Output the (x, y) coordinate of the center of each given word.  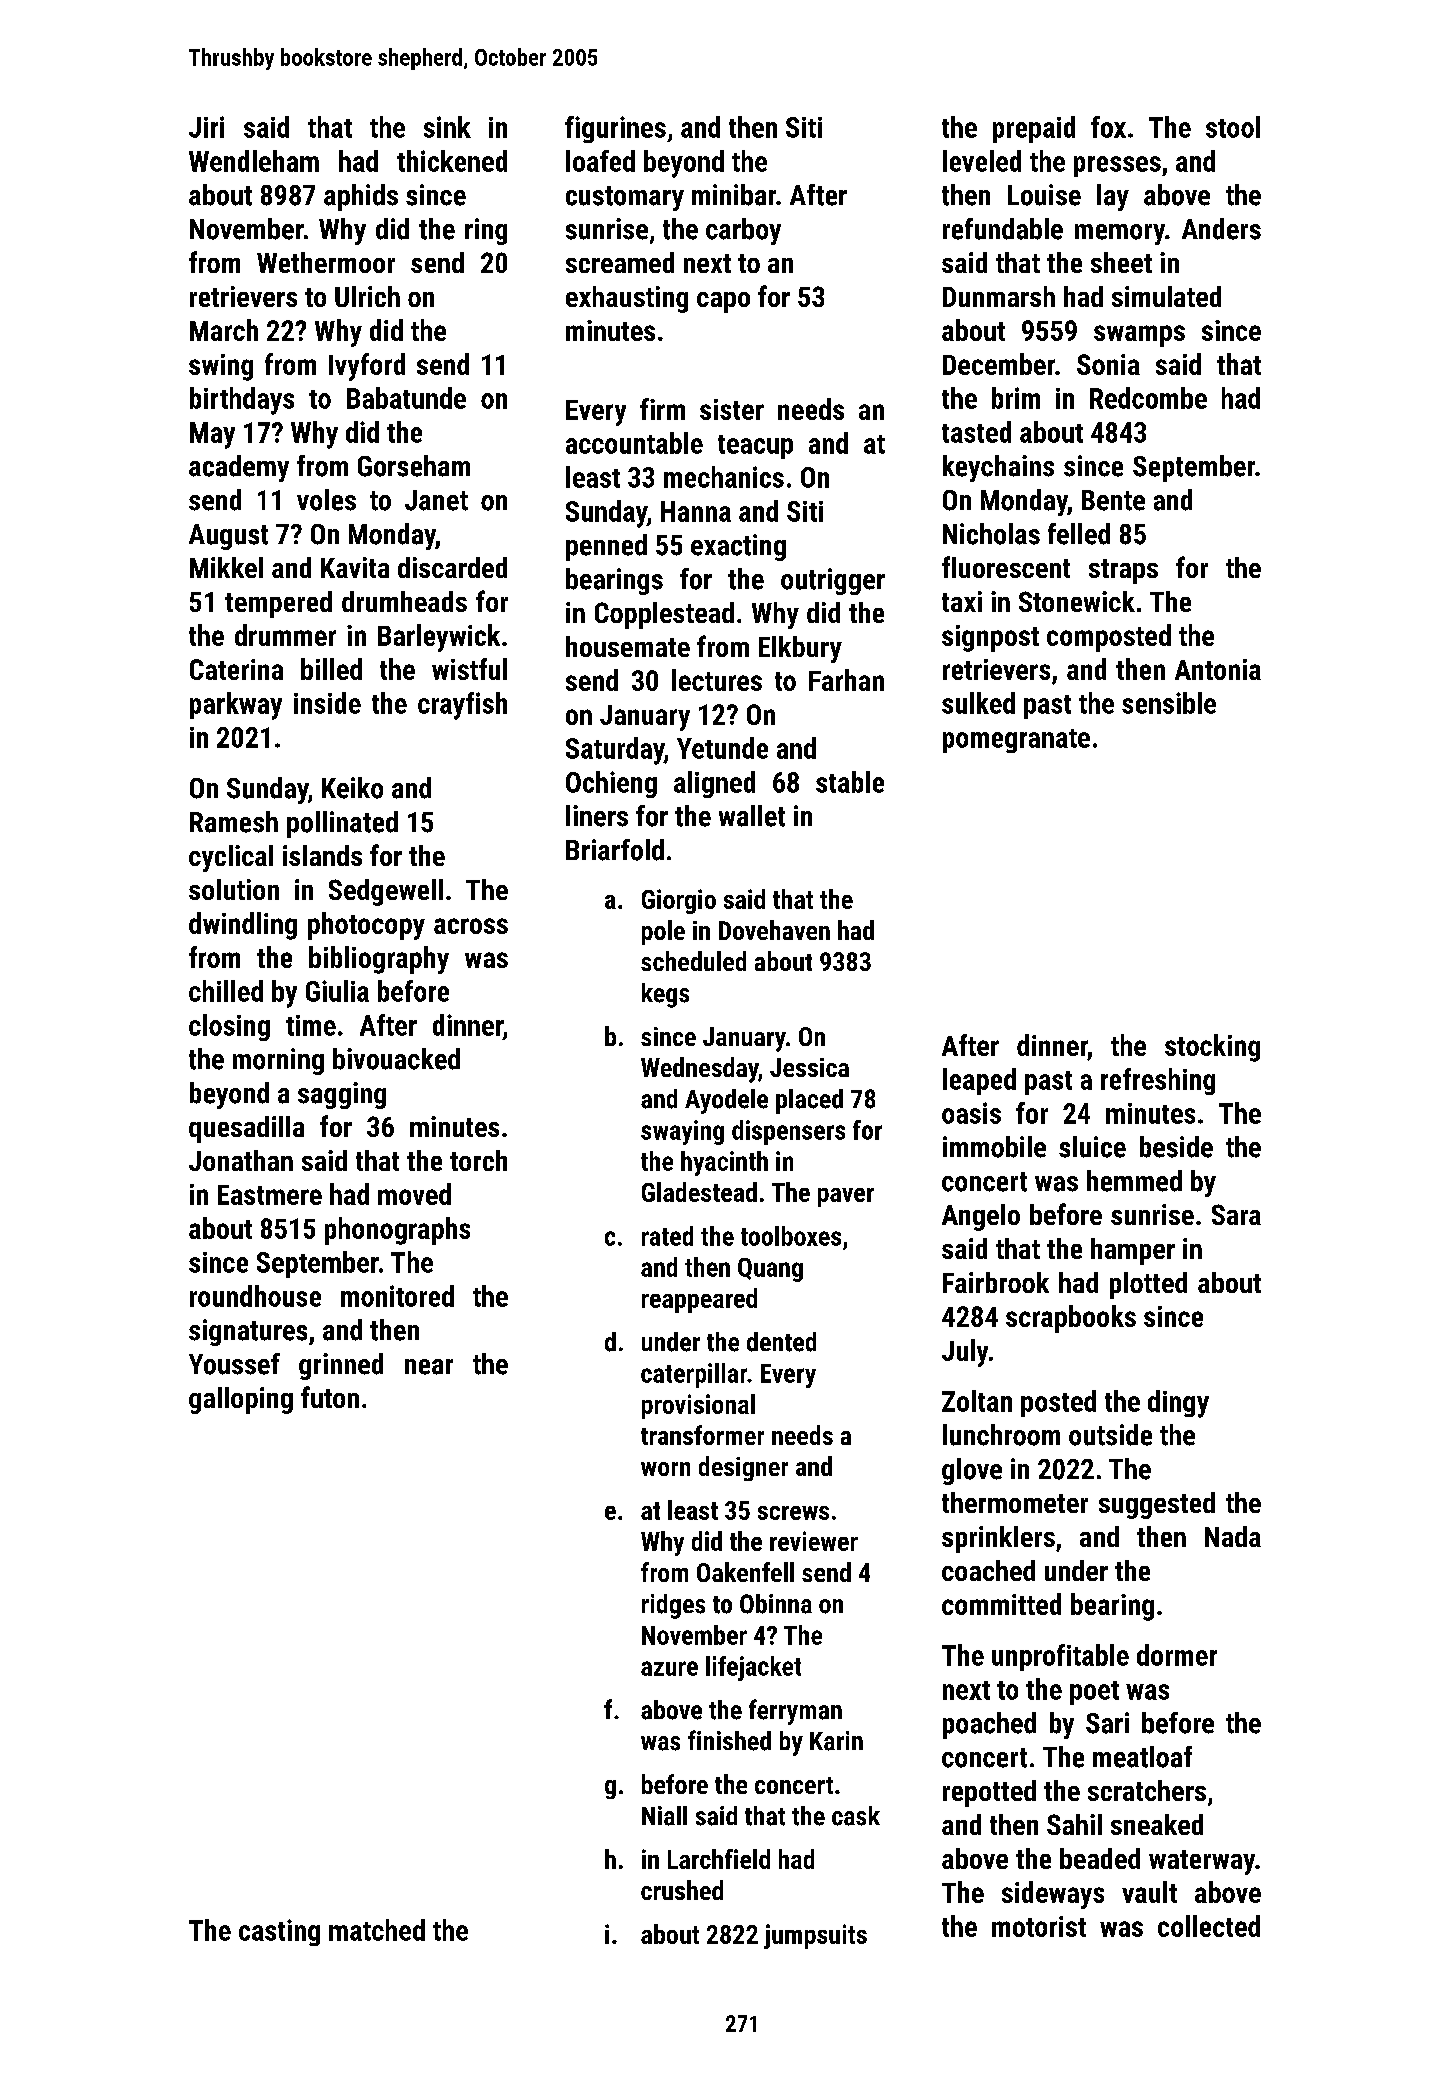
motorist (1039, 1926)
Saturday (615, 751)
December (999, 364)
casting (279, 1932)
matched (377, 1930)
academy (239, 468)
